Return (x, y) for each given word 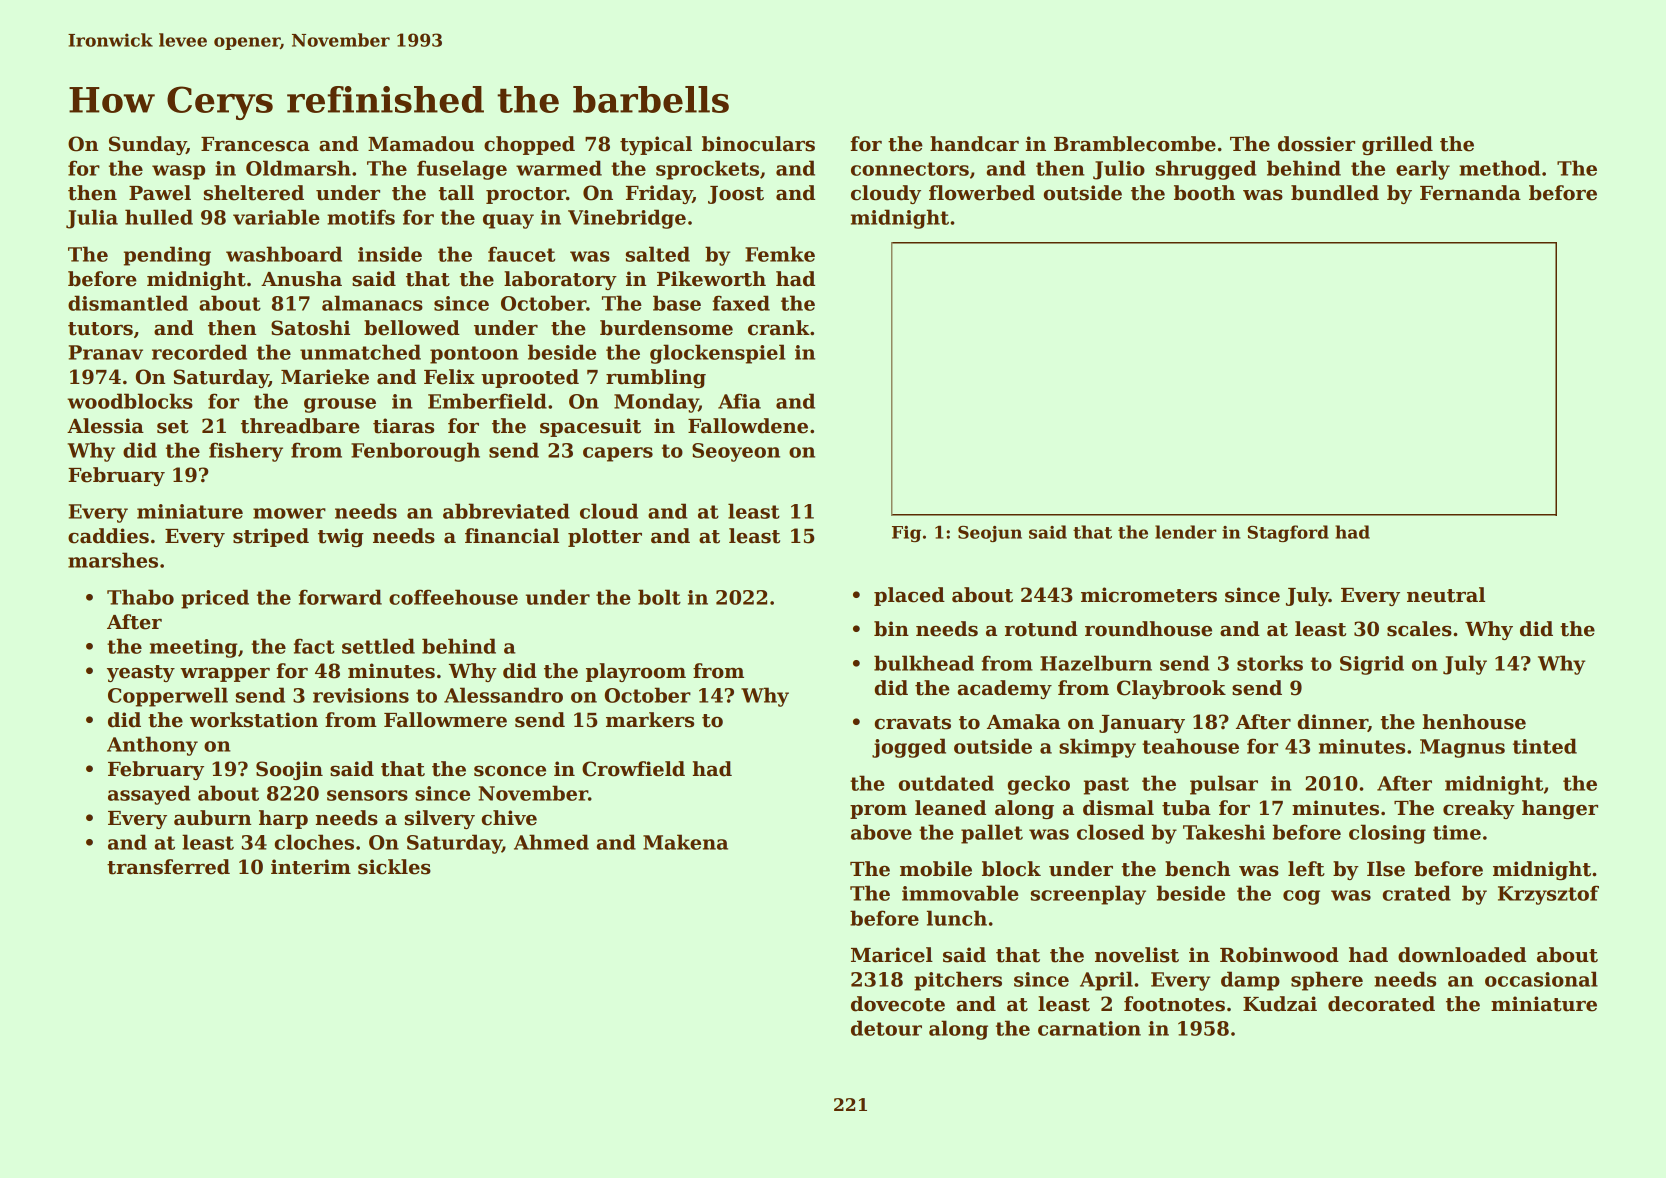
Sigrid (1372, 665)
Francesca (255, 144)
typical (656, 145)
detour (886, 1028)
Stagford (1288, 533)
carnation (1089, 1028)
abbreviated (506, 511)
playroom (636, 672)
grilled (1397, 145)
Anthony (152, 746)
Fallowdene (748, 426)
